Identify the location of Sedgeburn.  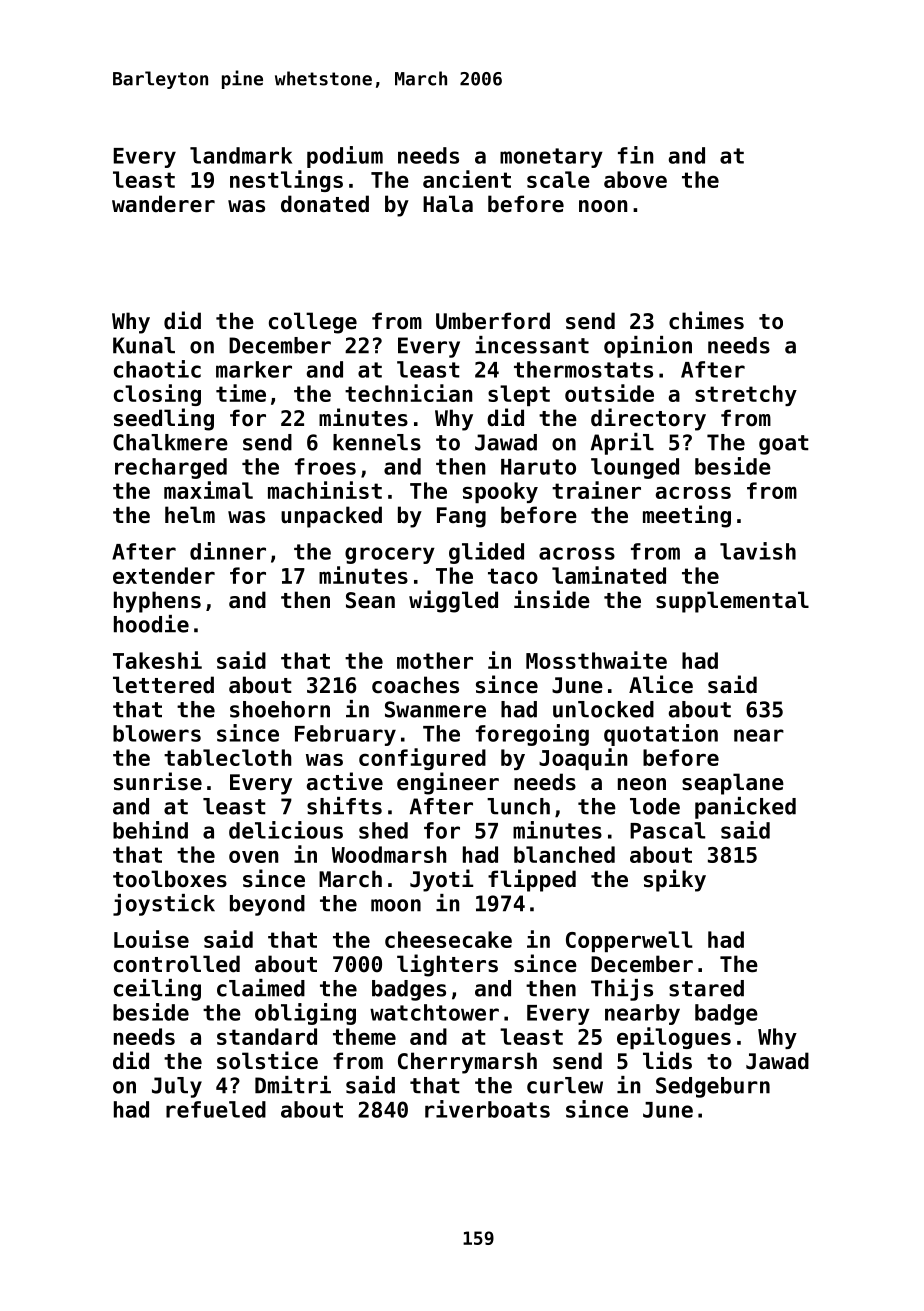
(713, 1087).
